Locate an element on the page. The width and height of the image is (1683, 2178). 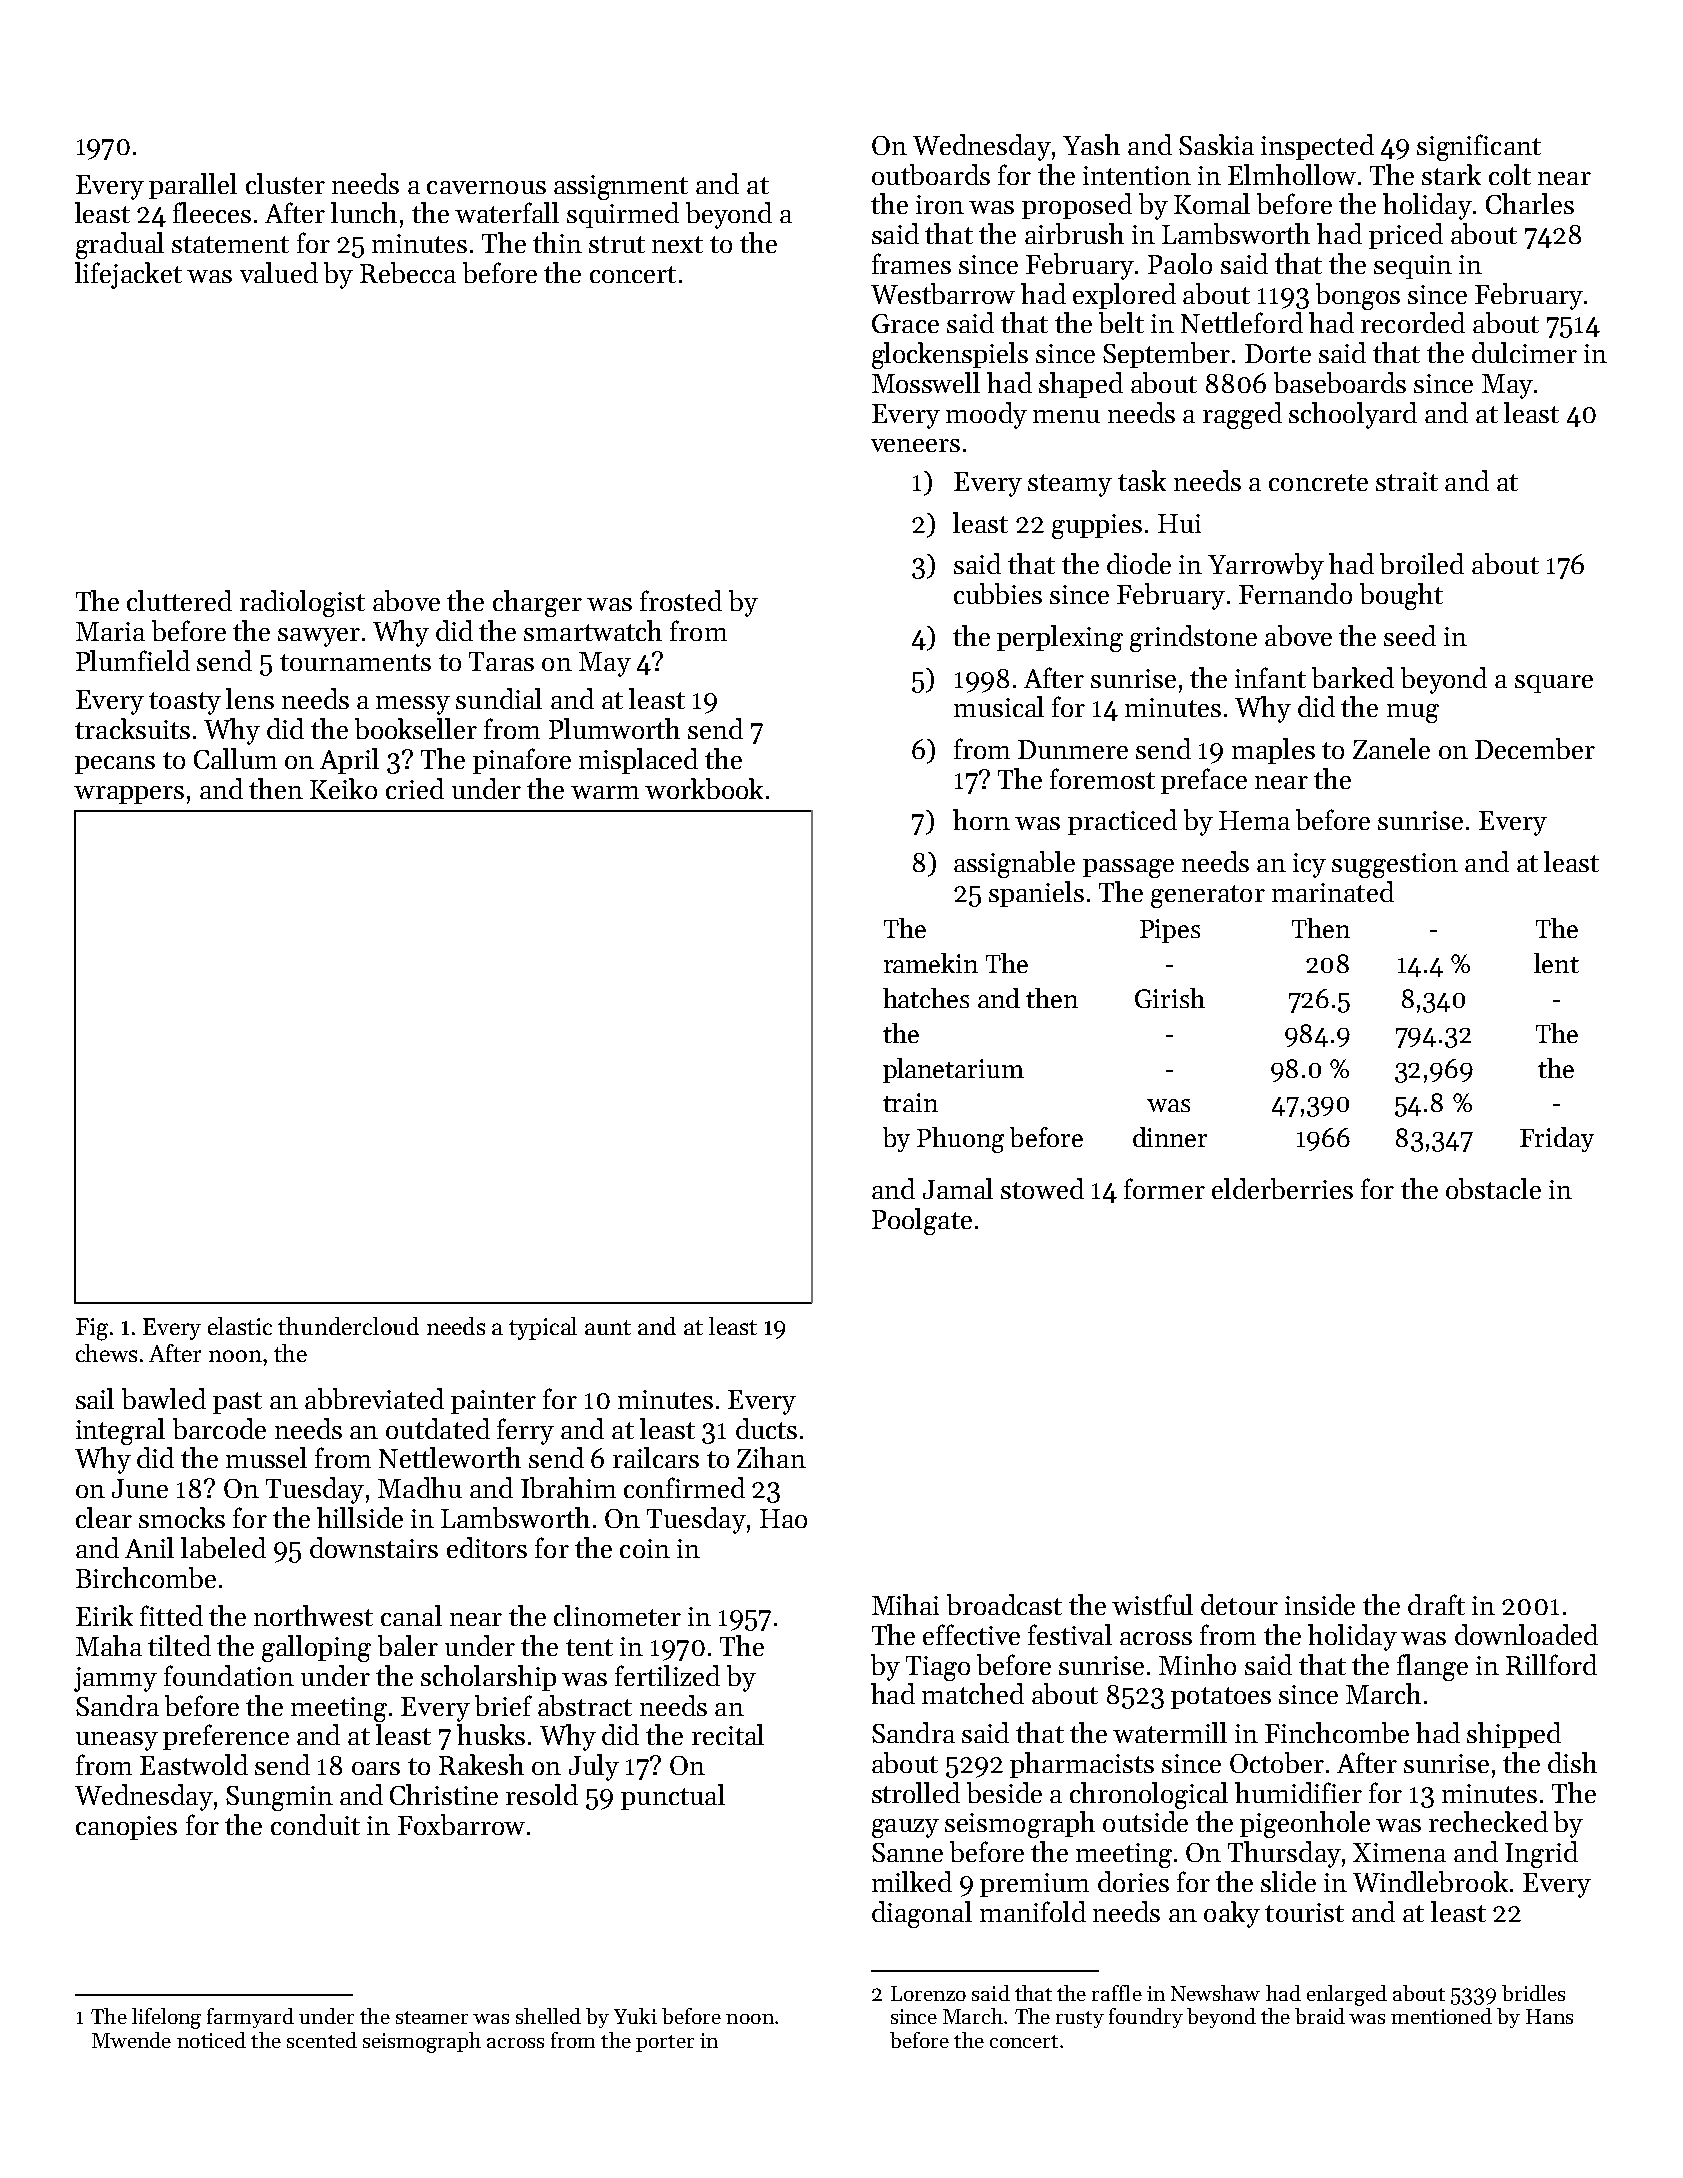
elderberries is located at coordinates (1282, 1188).
